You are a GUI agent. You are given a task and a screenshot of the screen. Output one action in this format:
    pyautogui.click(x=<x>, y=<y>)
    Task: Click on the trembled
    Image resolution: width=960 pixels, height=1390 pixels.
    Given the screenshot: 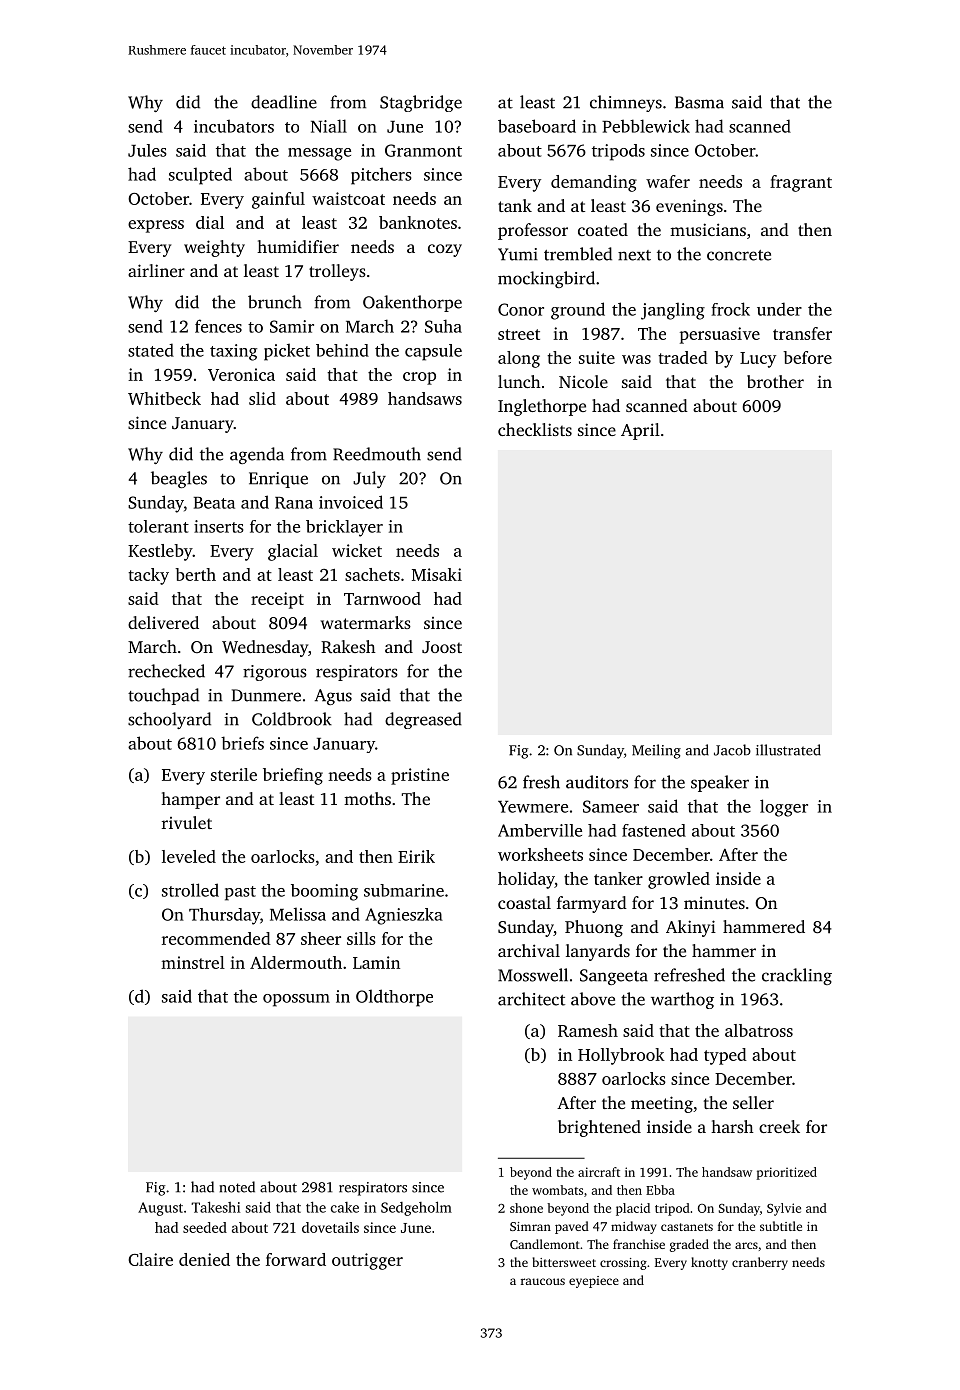 What is the action you would take?
    pyautogui.click(x=578, y=254)
